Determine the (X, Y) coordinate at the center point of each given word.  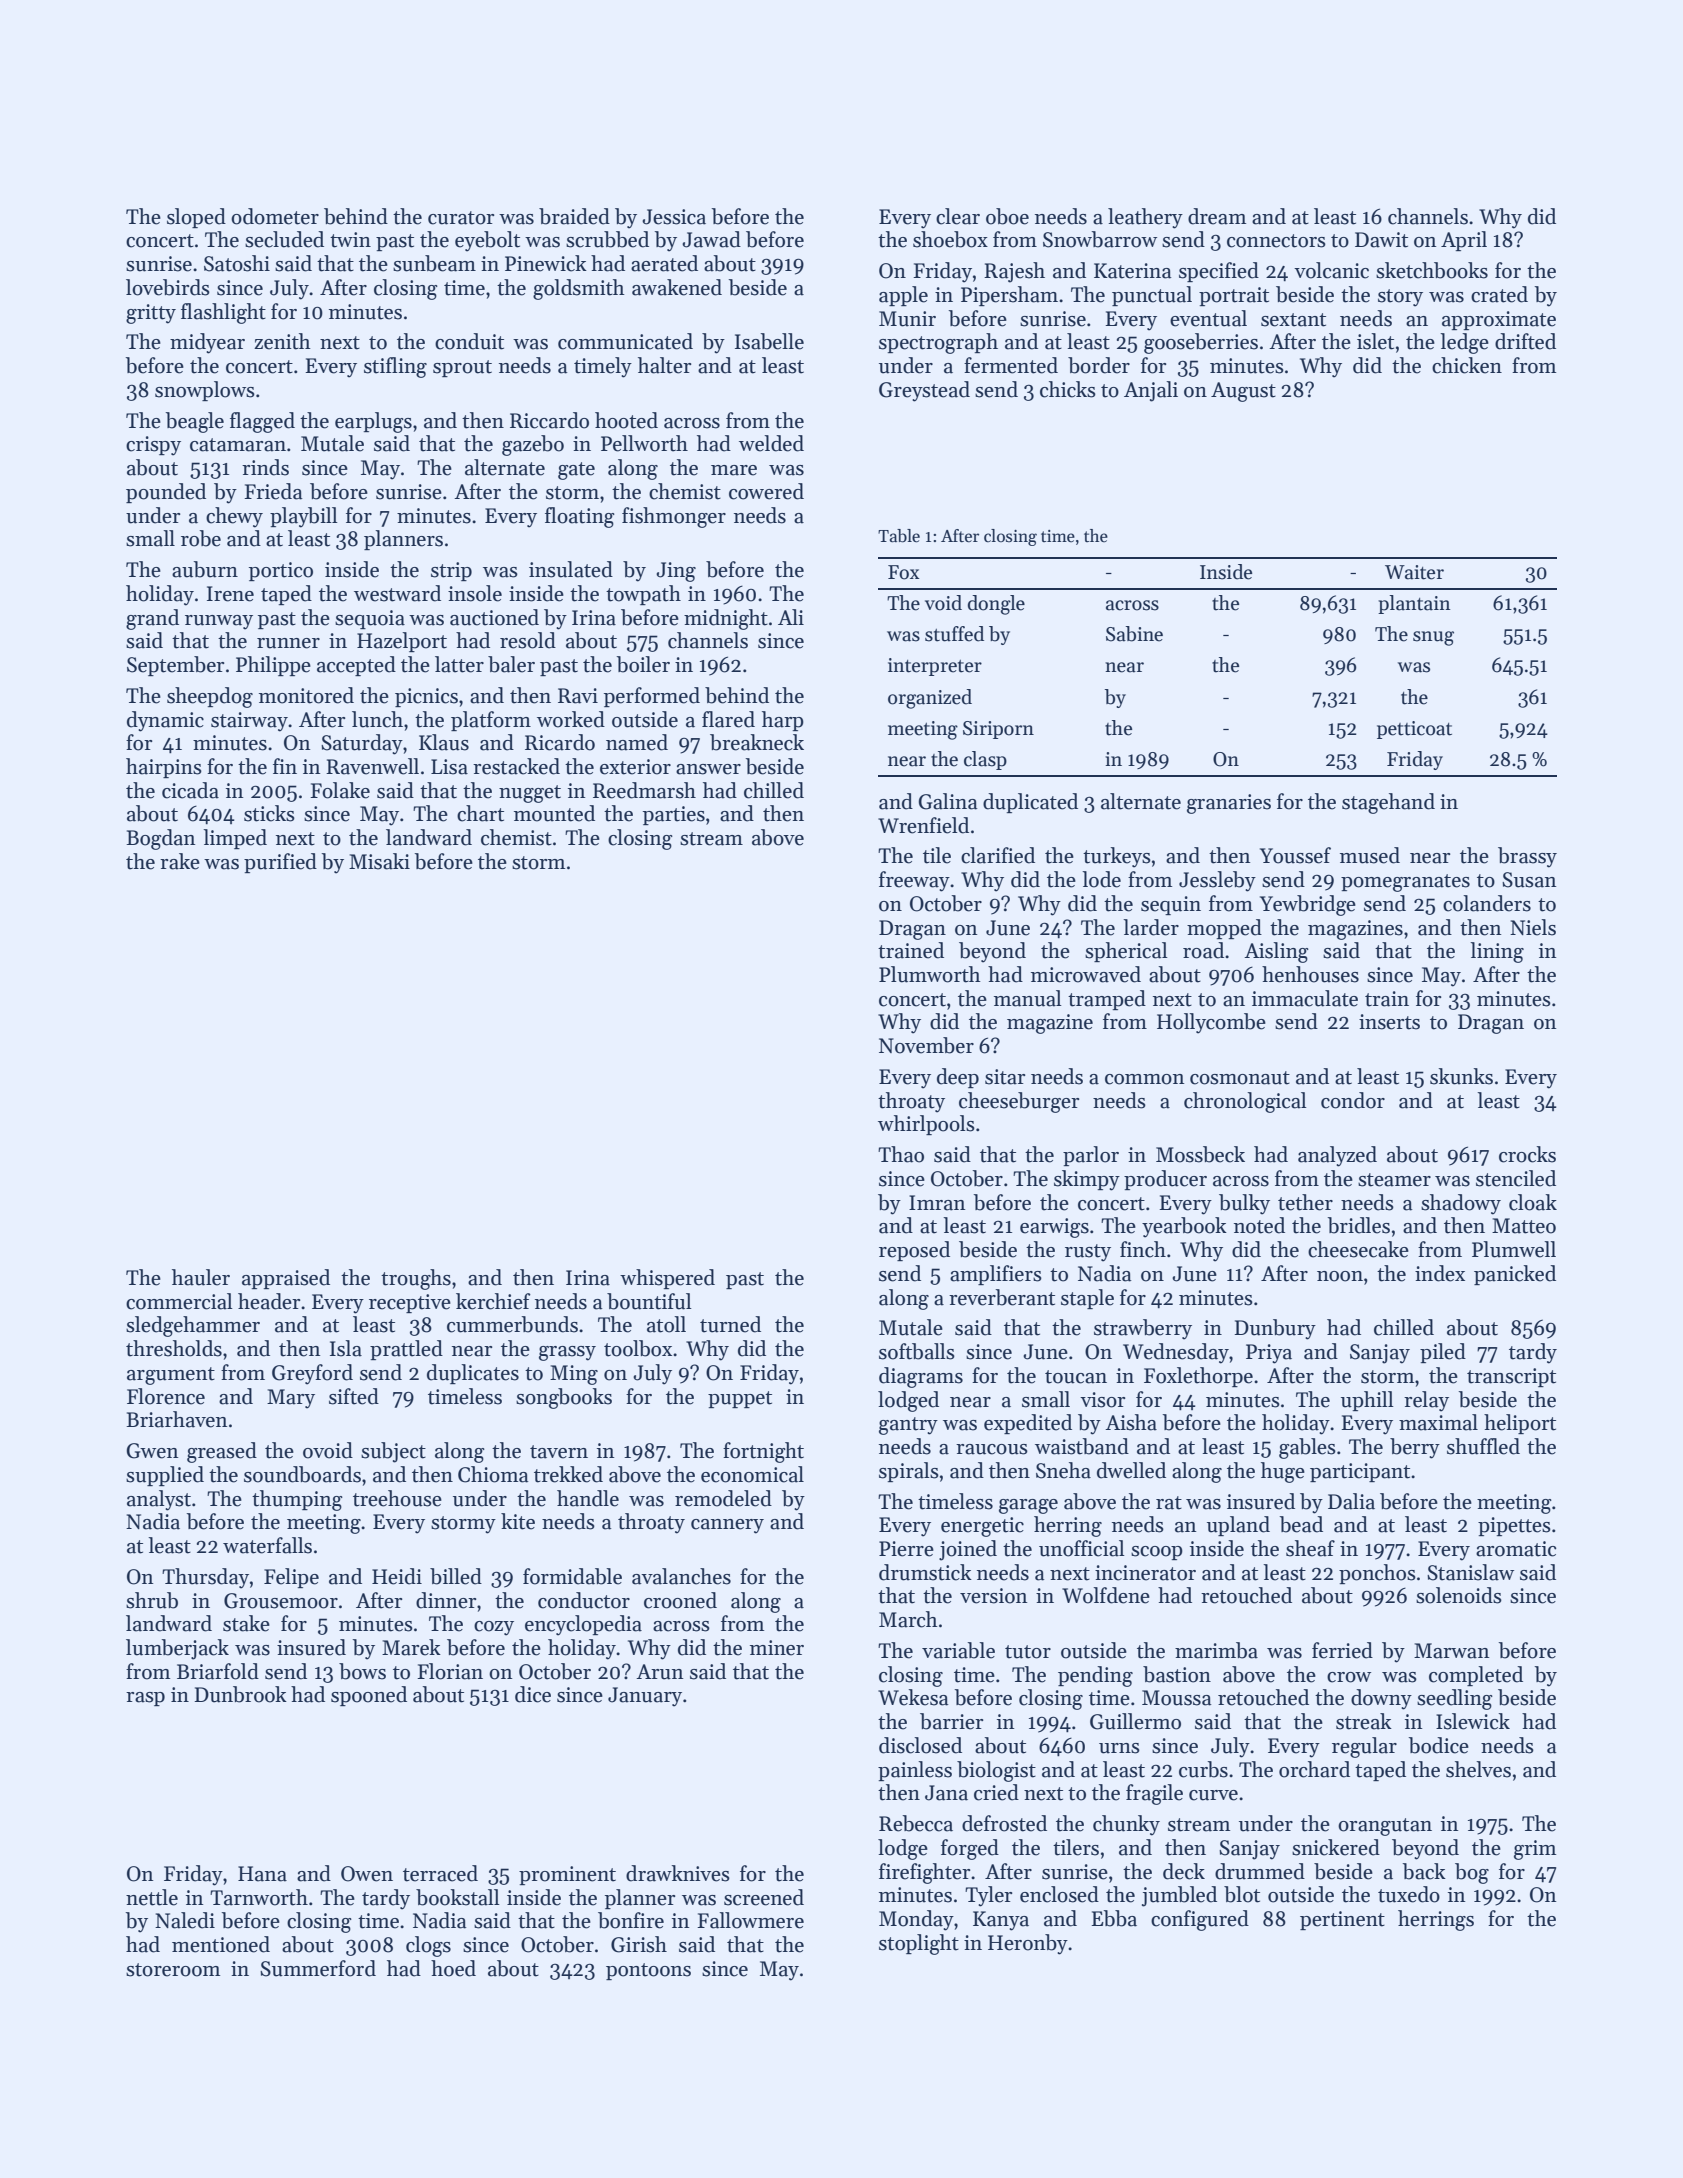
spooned (369, 1696)
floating (580, 517)
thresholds (174, 1348)
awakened (677, 287)
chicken (1467, 365)
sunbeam (434, 263)
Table (899, 536)
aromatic (1516, 1549)
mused (1370, 855)
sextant (1293, 320)
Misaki (379, 861)
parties (674, 815)
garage (1028, 1506)
